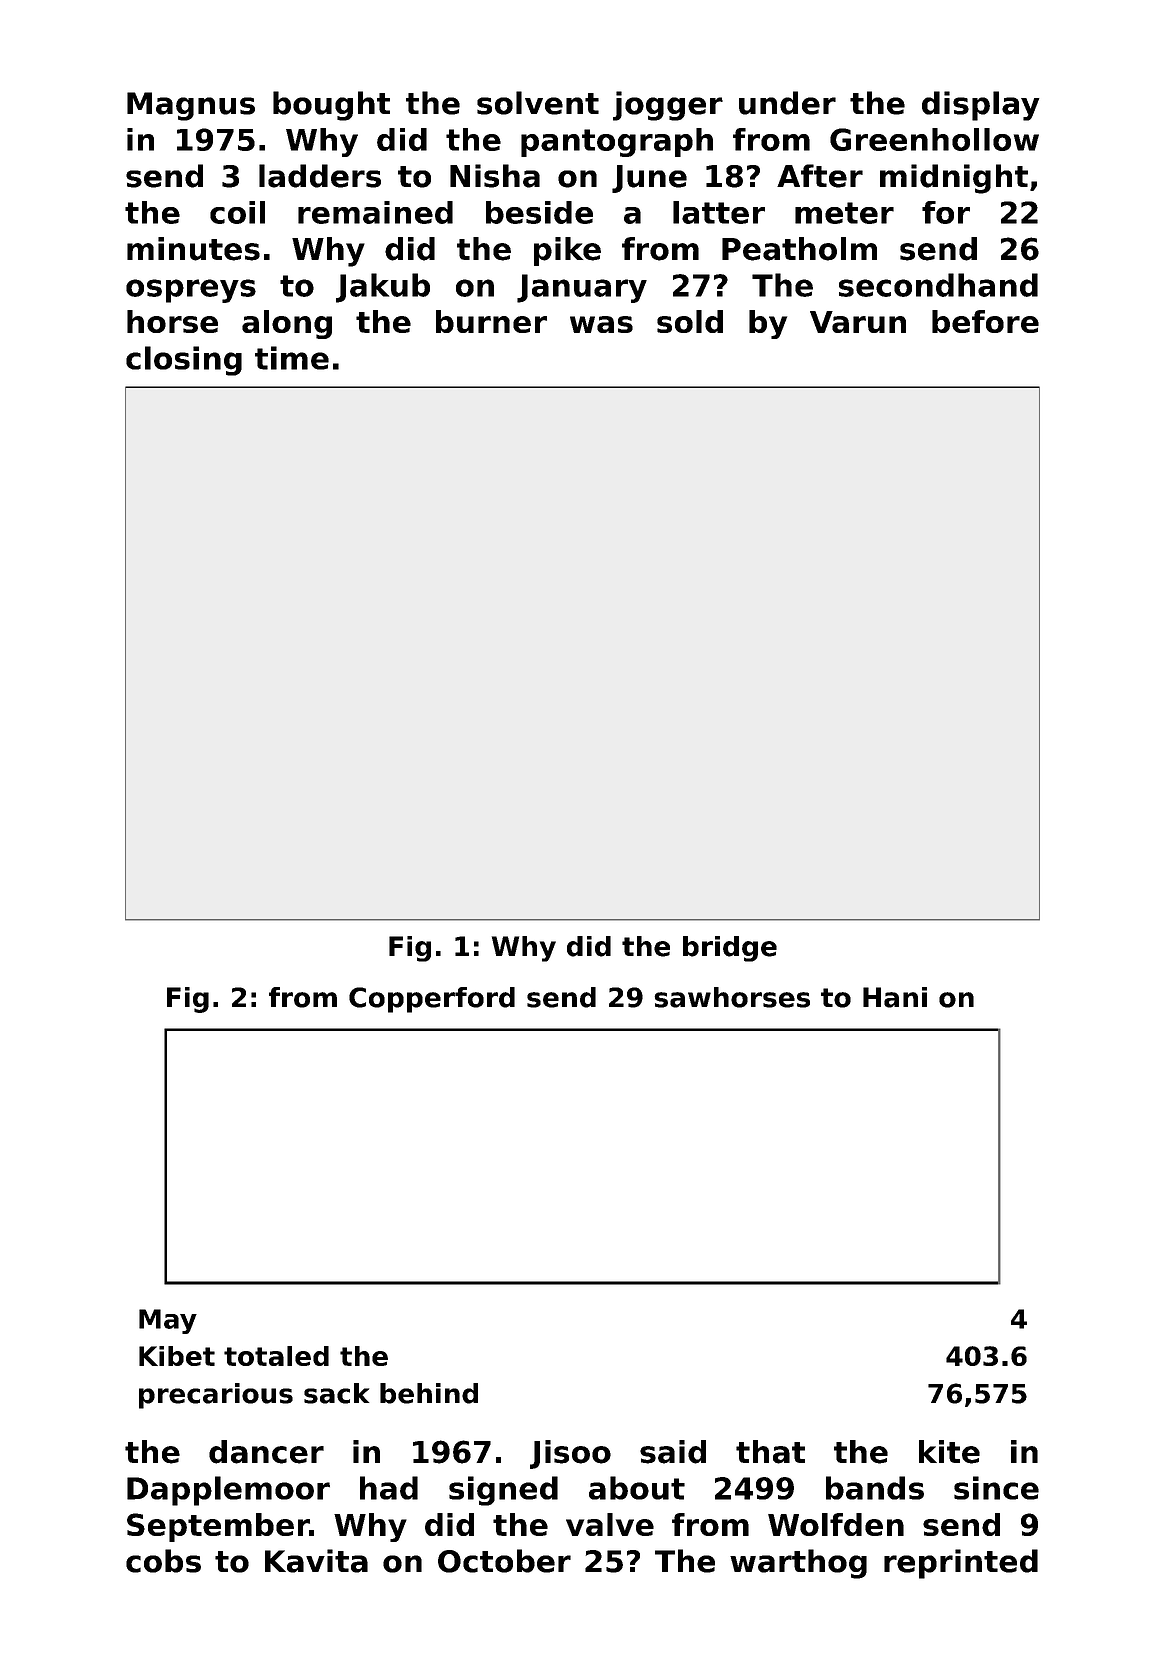 Image resolution: width=1165 pixels, height=1654 pixels. I want to click on January, so click(582, 288).
